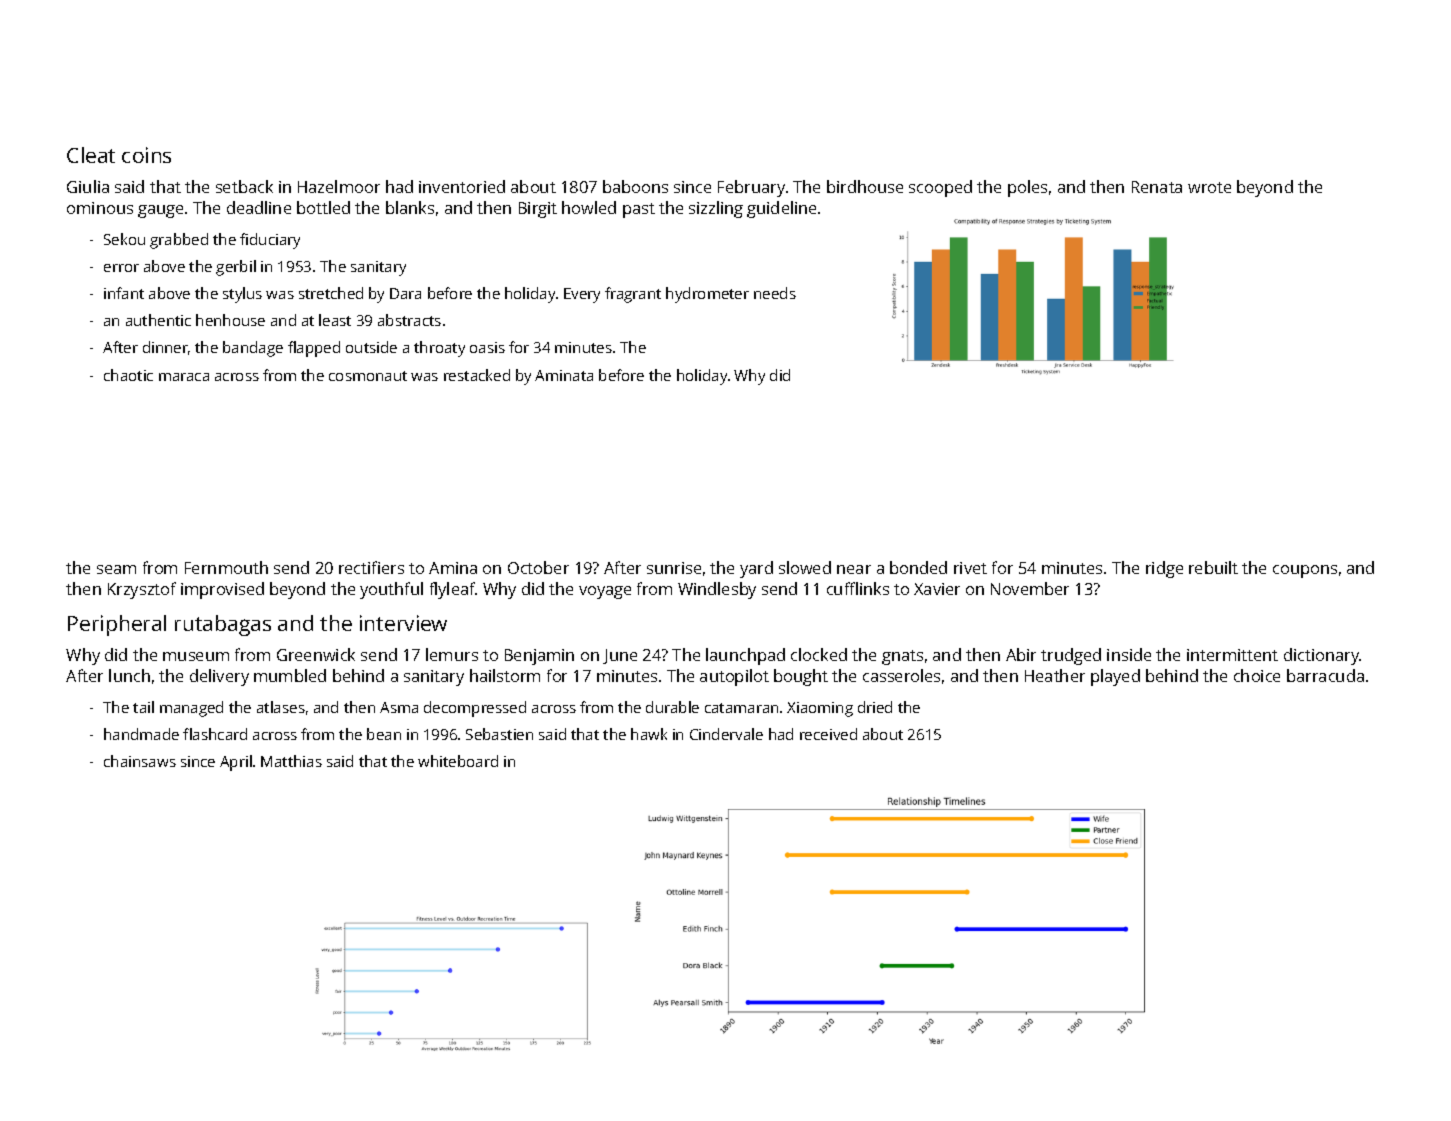 This screenshot has width=1451, height=1121. I want to click on dictionary, so click(1322, 656).
